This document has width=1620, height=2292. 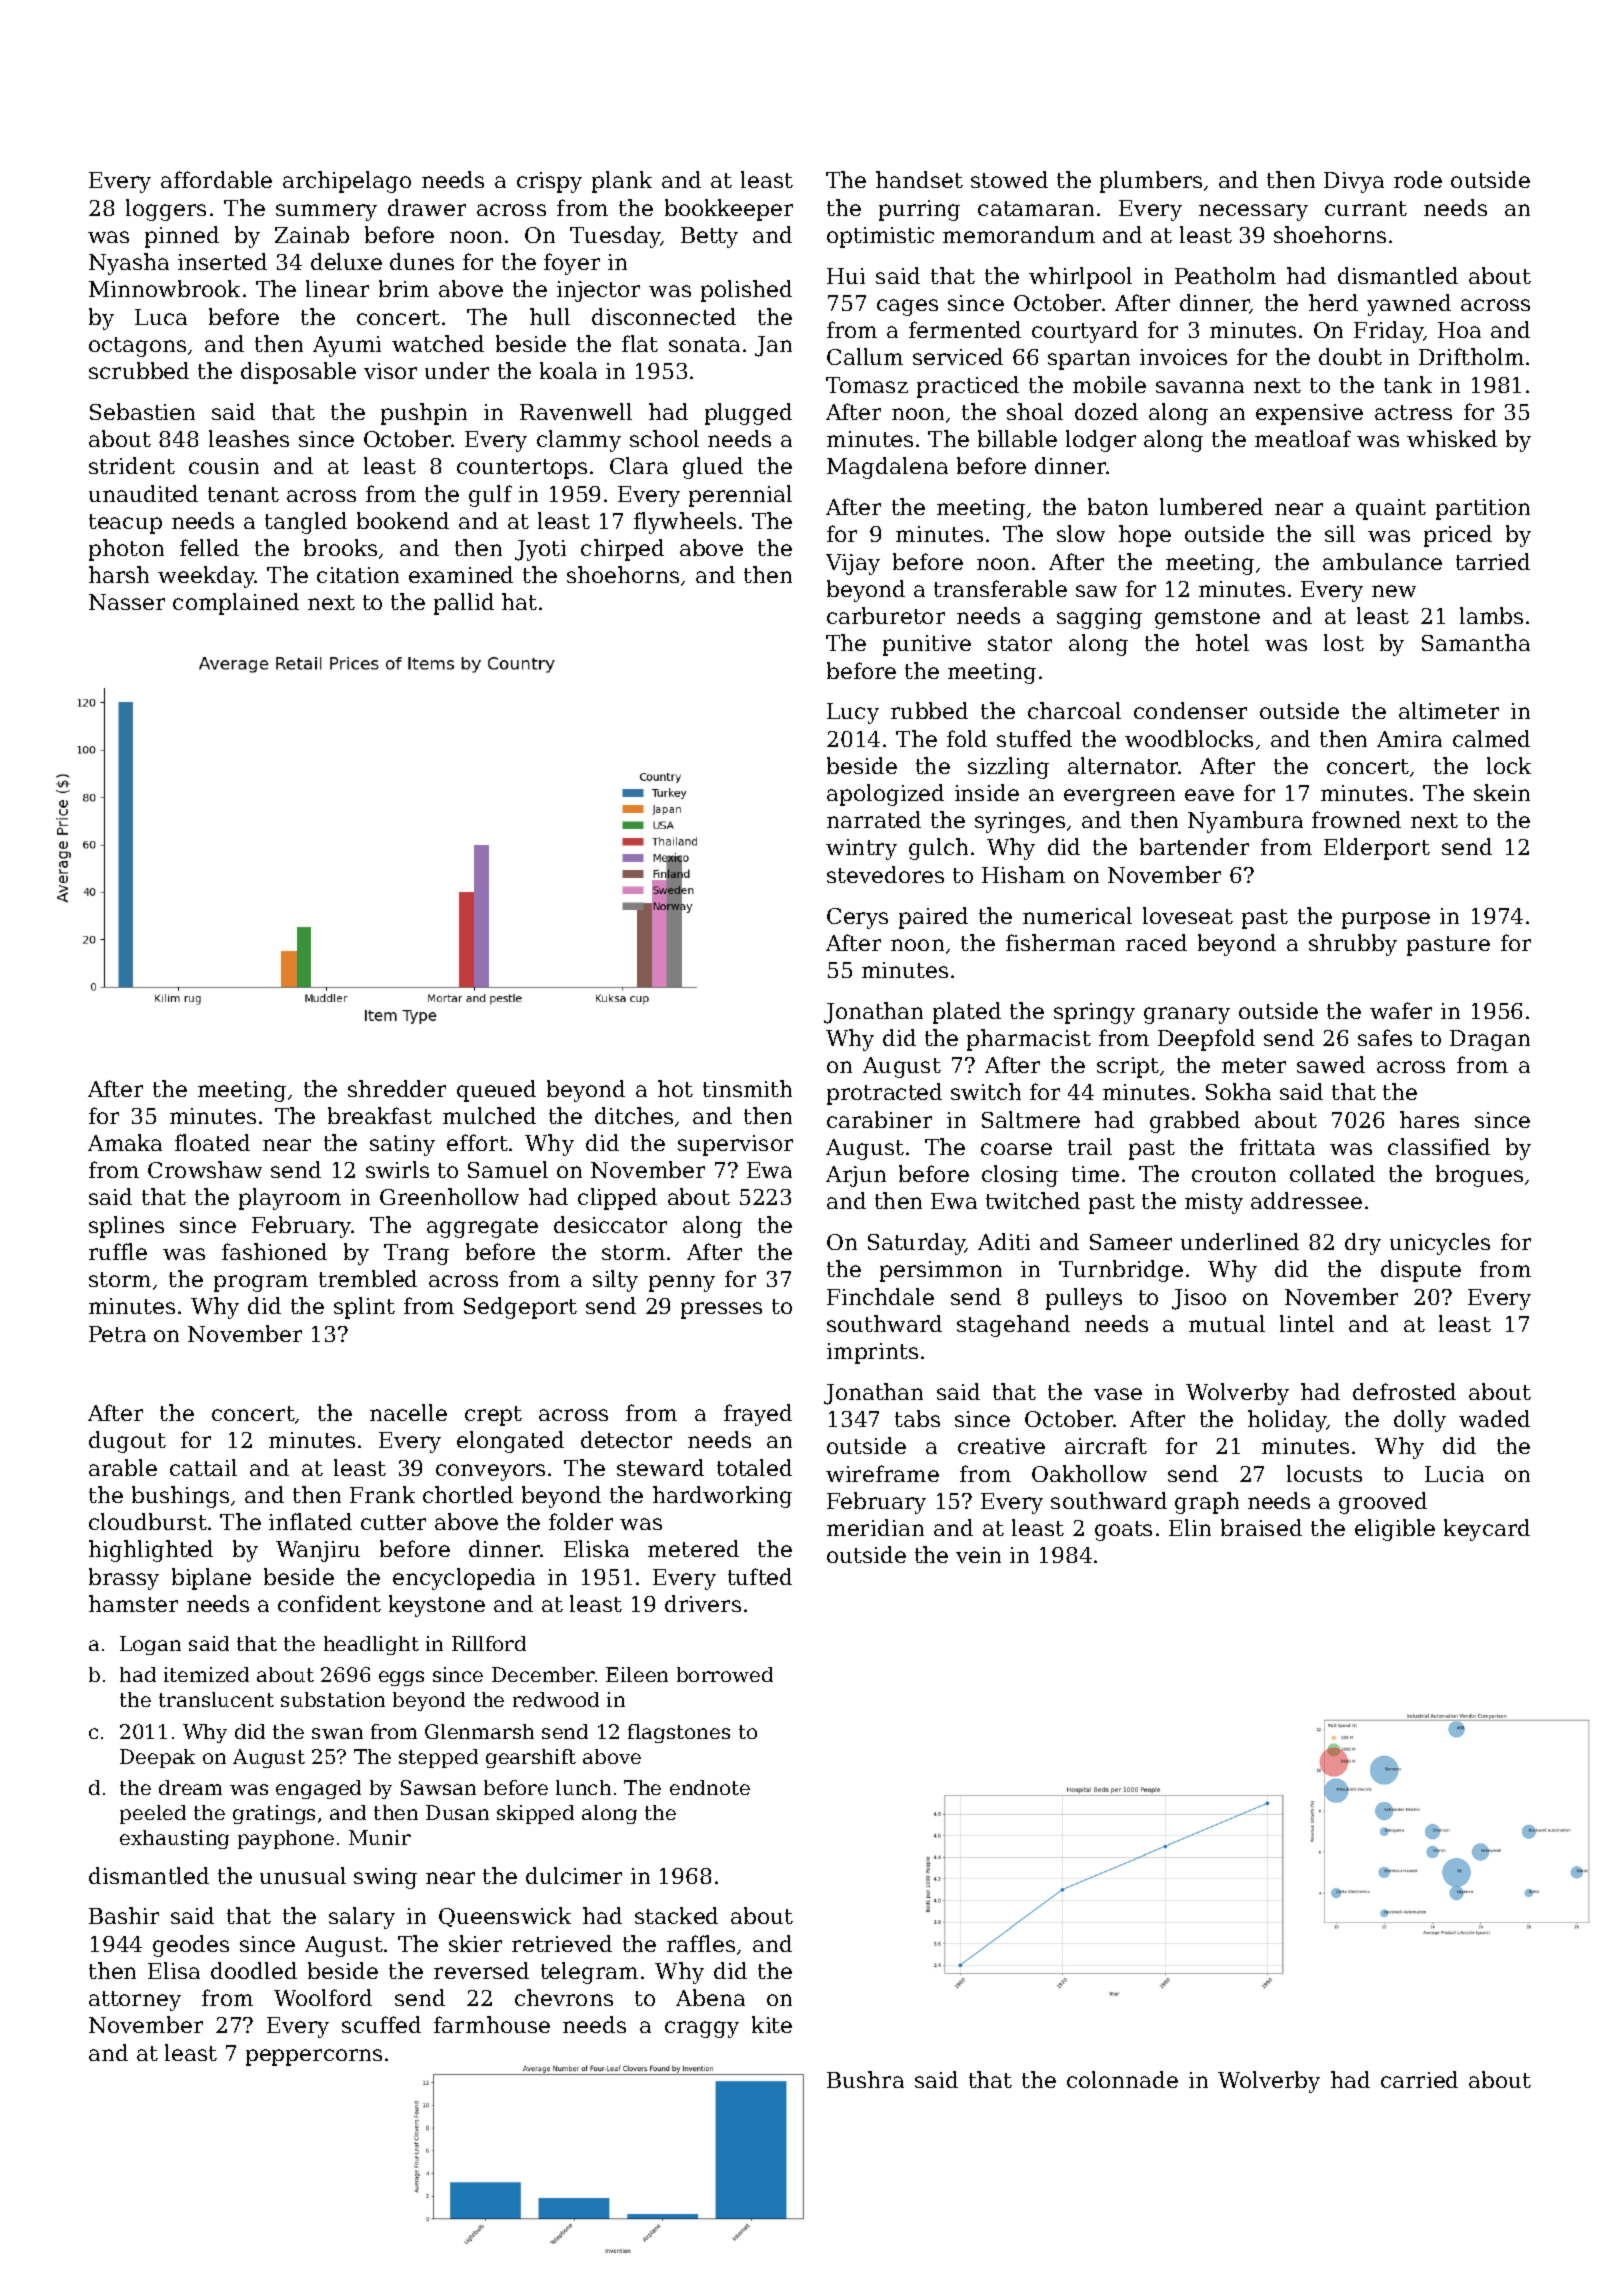 I want to click on new, so click(x=1394, y=591).
